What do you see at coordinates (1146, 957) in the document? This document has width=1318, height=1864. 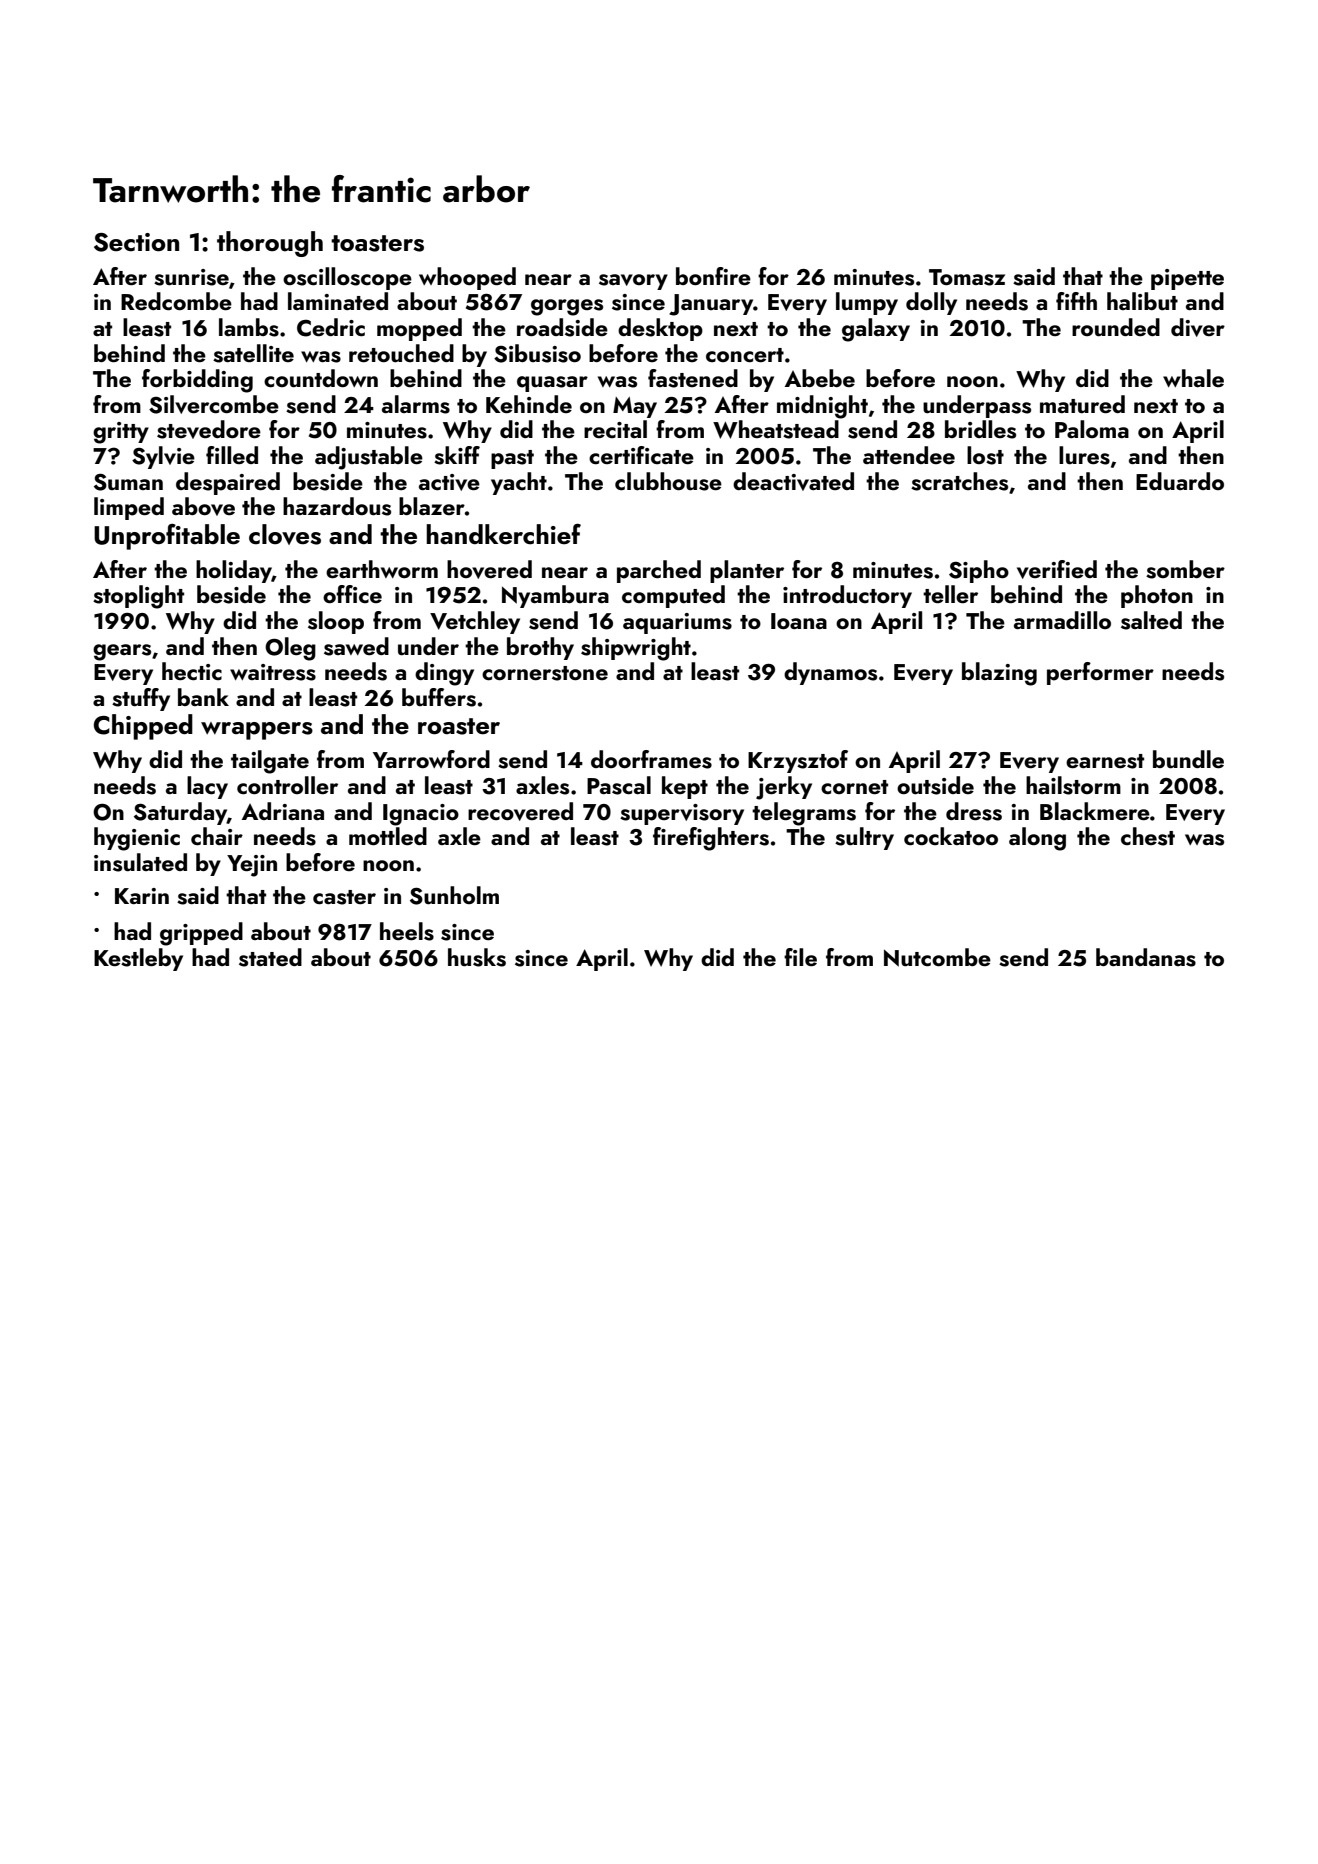 I see `bandanas` at bounding box center [1146, 957].
